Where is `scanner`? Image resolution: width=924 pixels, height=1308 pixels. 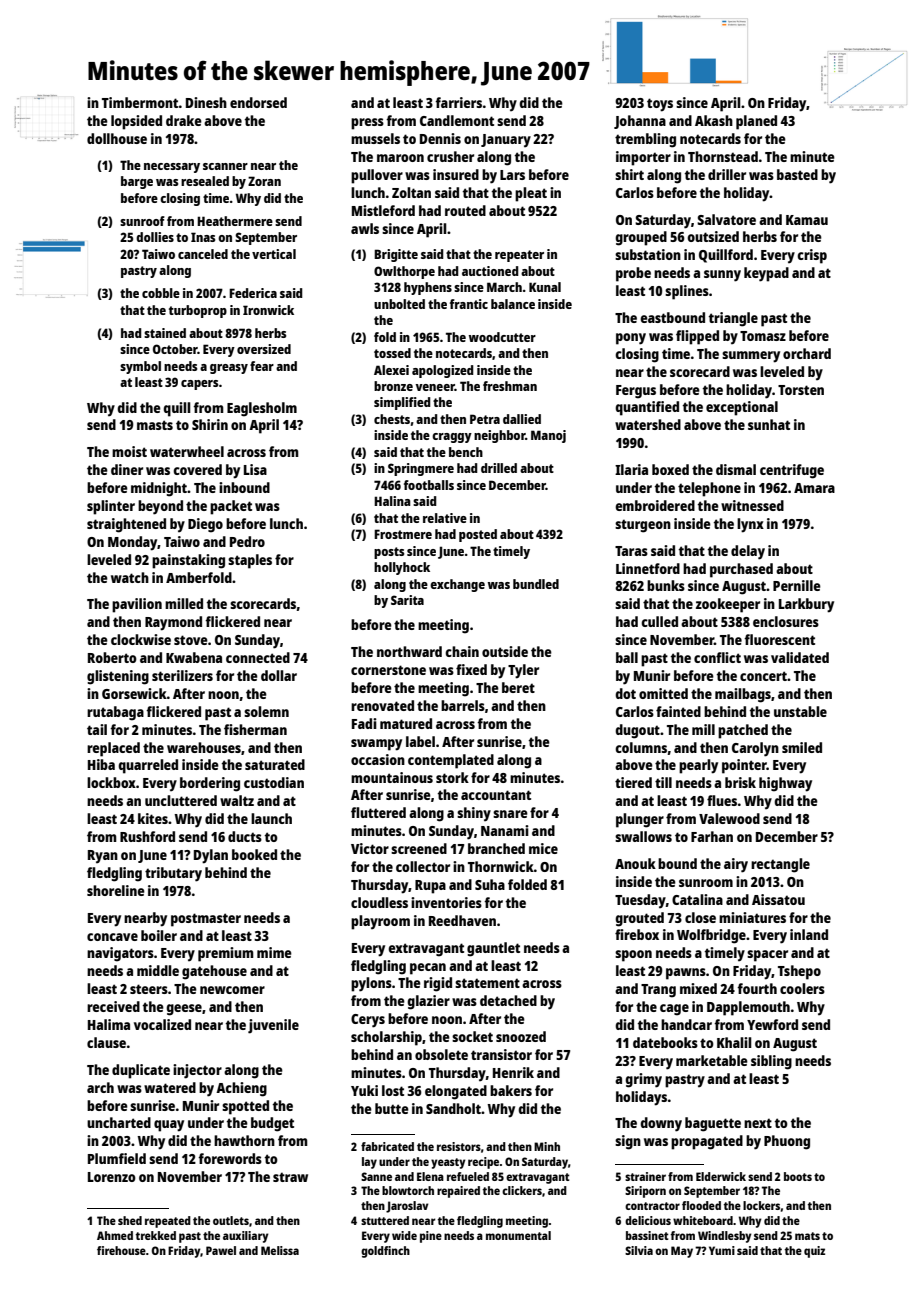 scanner is located at coordinates (225, 166).
